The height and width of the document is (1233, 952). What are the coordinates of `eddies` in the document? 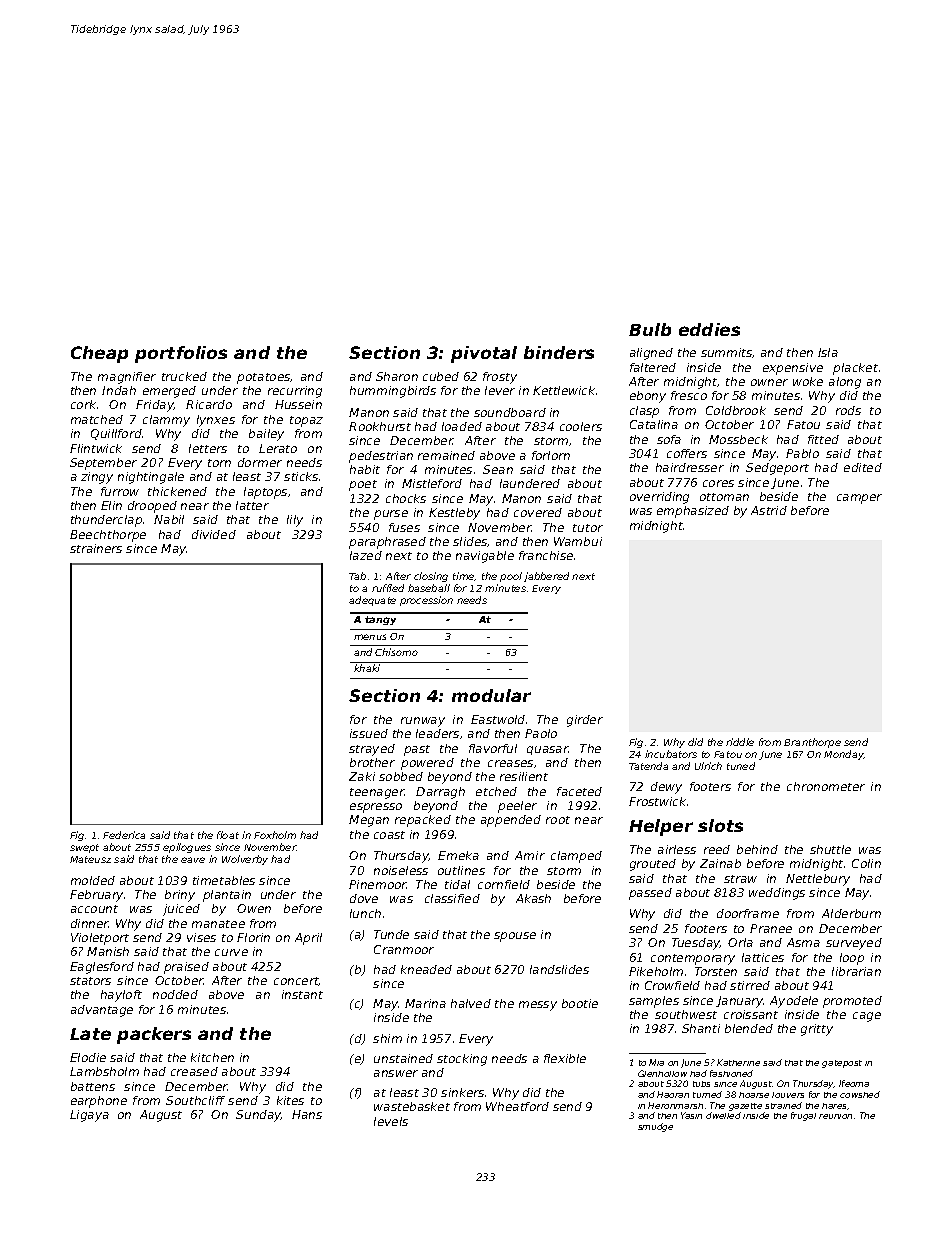 It's located at (709, 329).
